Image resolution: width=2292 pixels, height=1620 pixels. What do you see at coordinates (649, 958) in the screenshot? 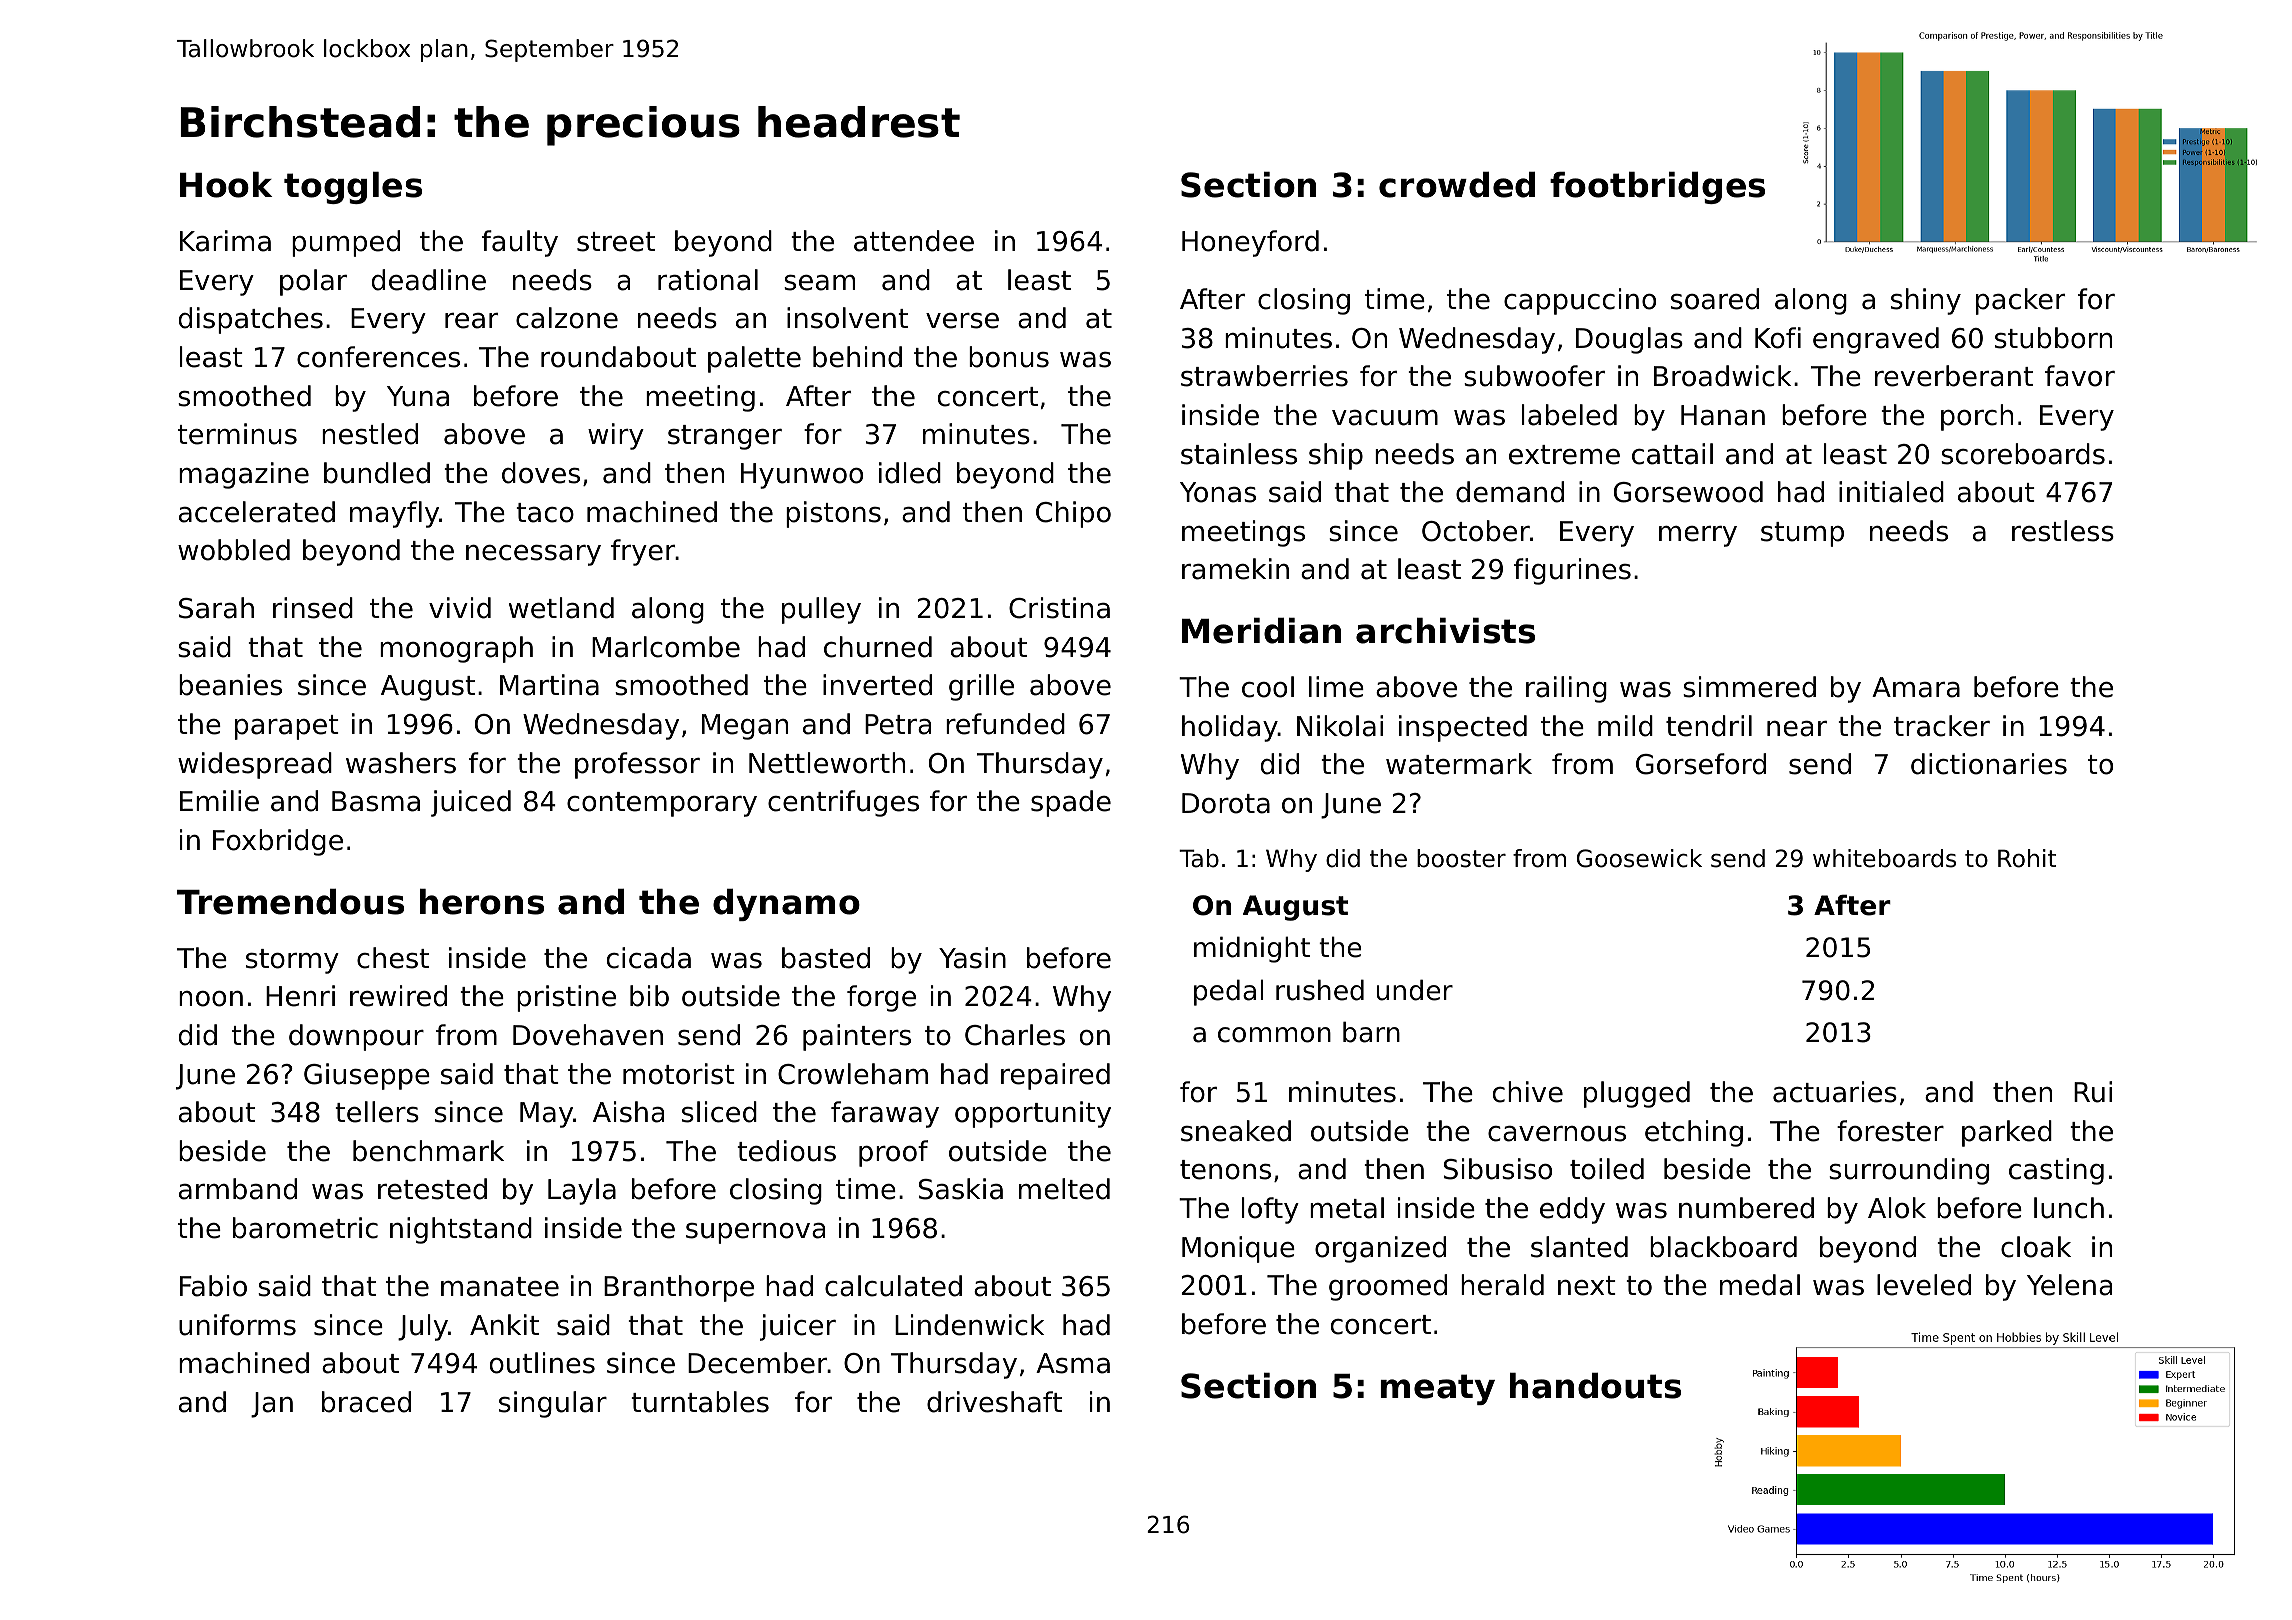
I see `cicada` at bounding box center [649, 958].
